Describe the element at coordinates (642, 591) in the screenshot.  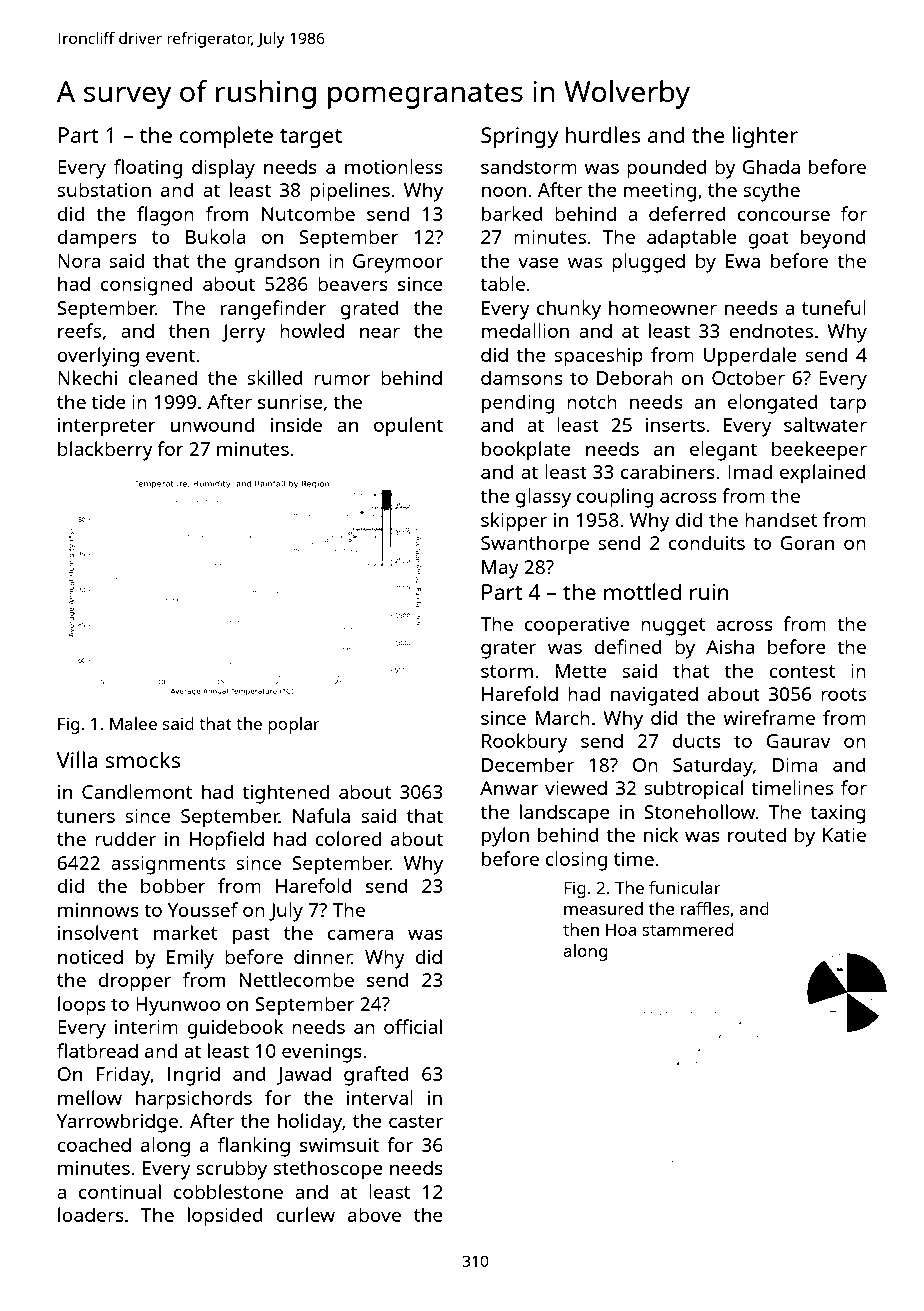
I see `mottled` at that location.
